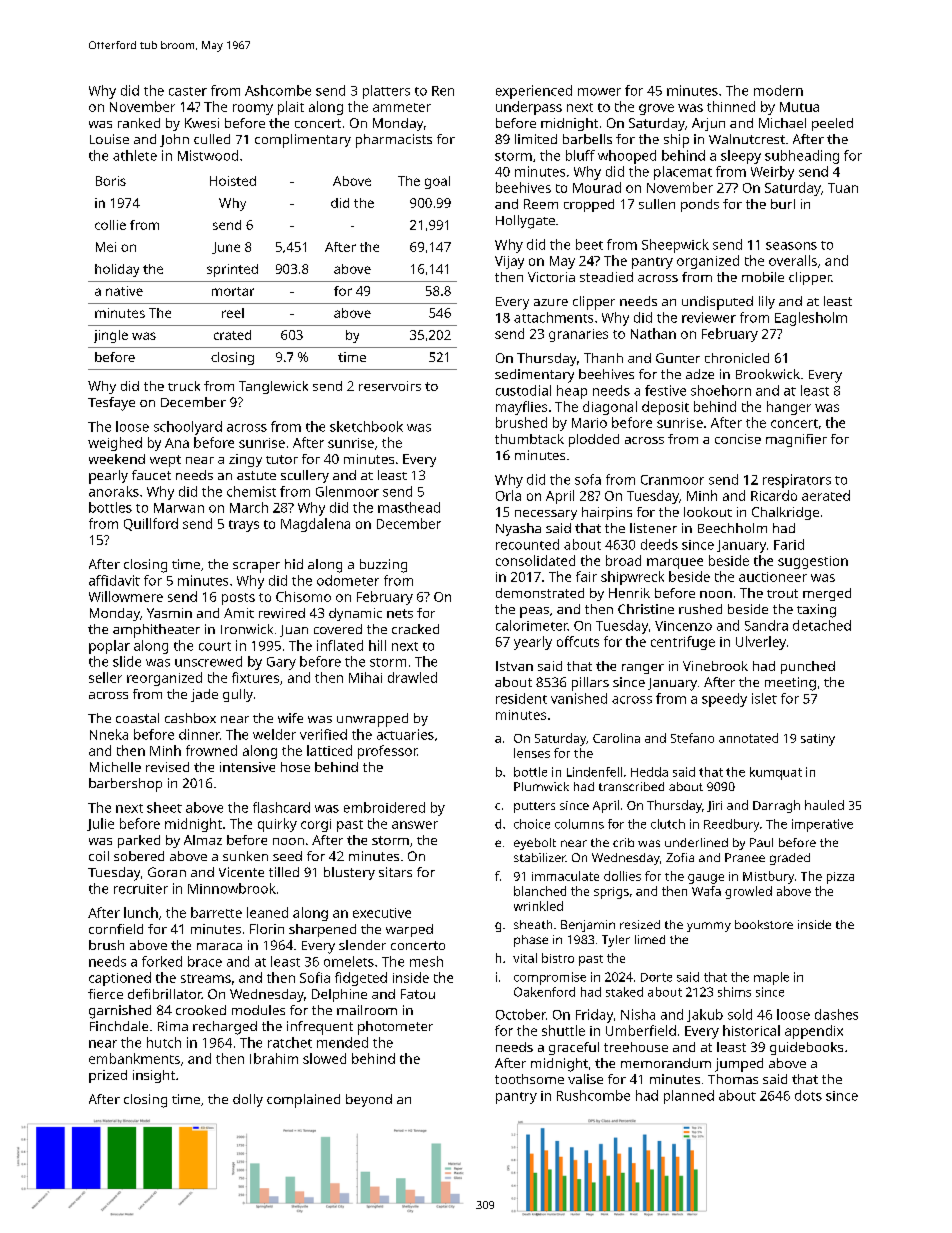 The height and width of the screenshot is (1233, 952). What do you see at coordinates (232, 270) in the screenshot?
I see `sprinted` at bounding box center [232, 270].
